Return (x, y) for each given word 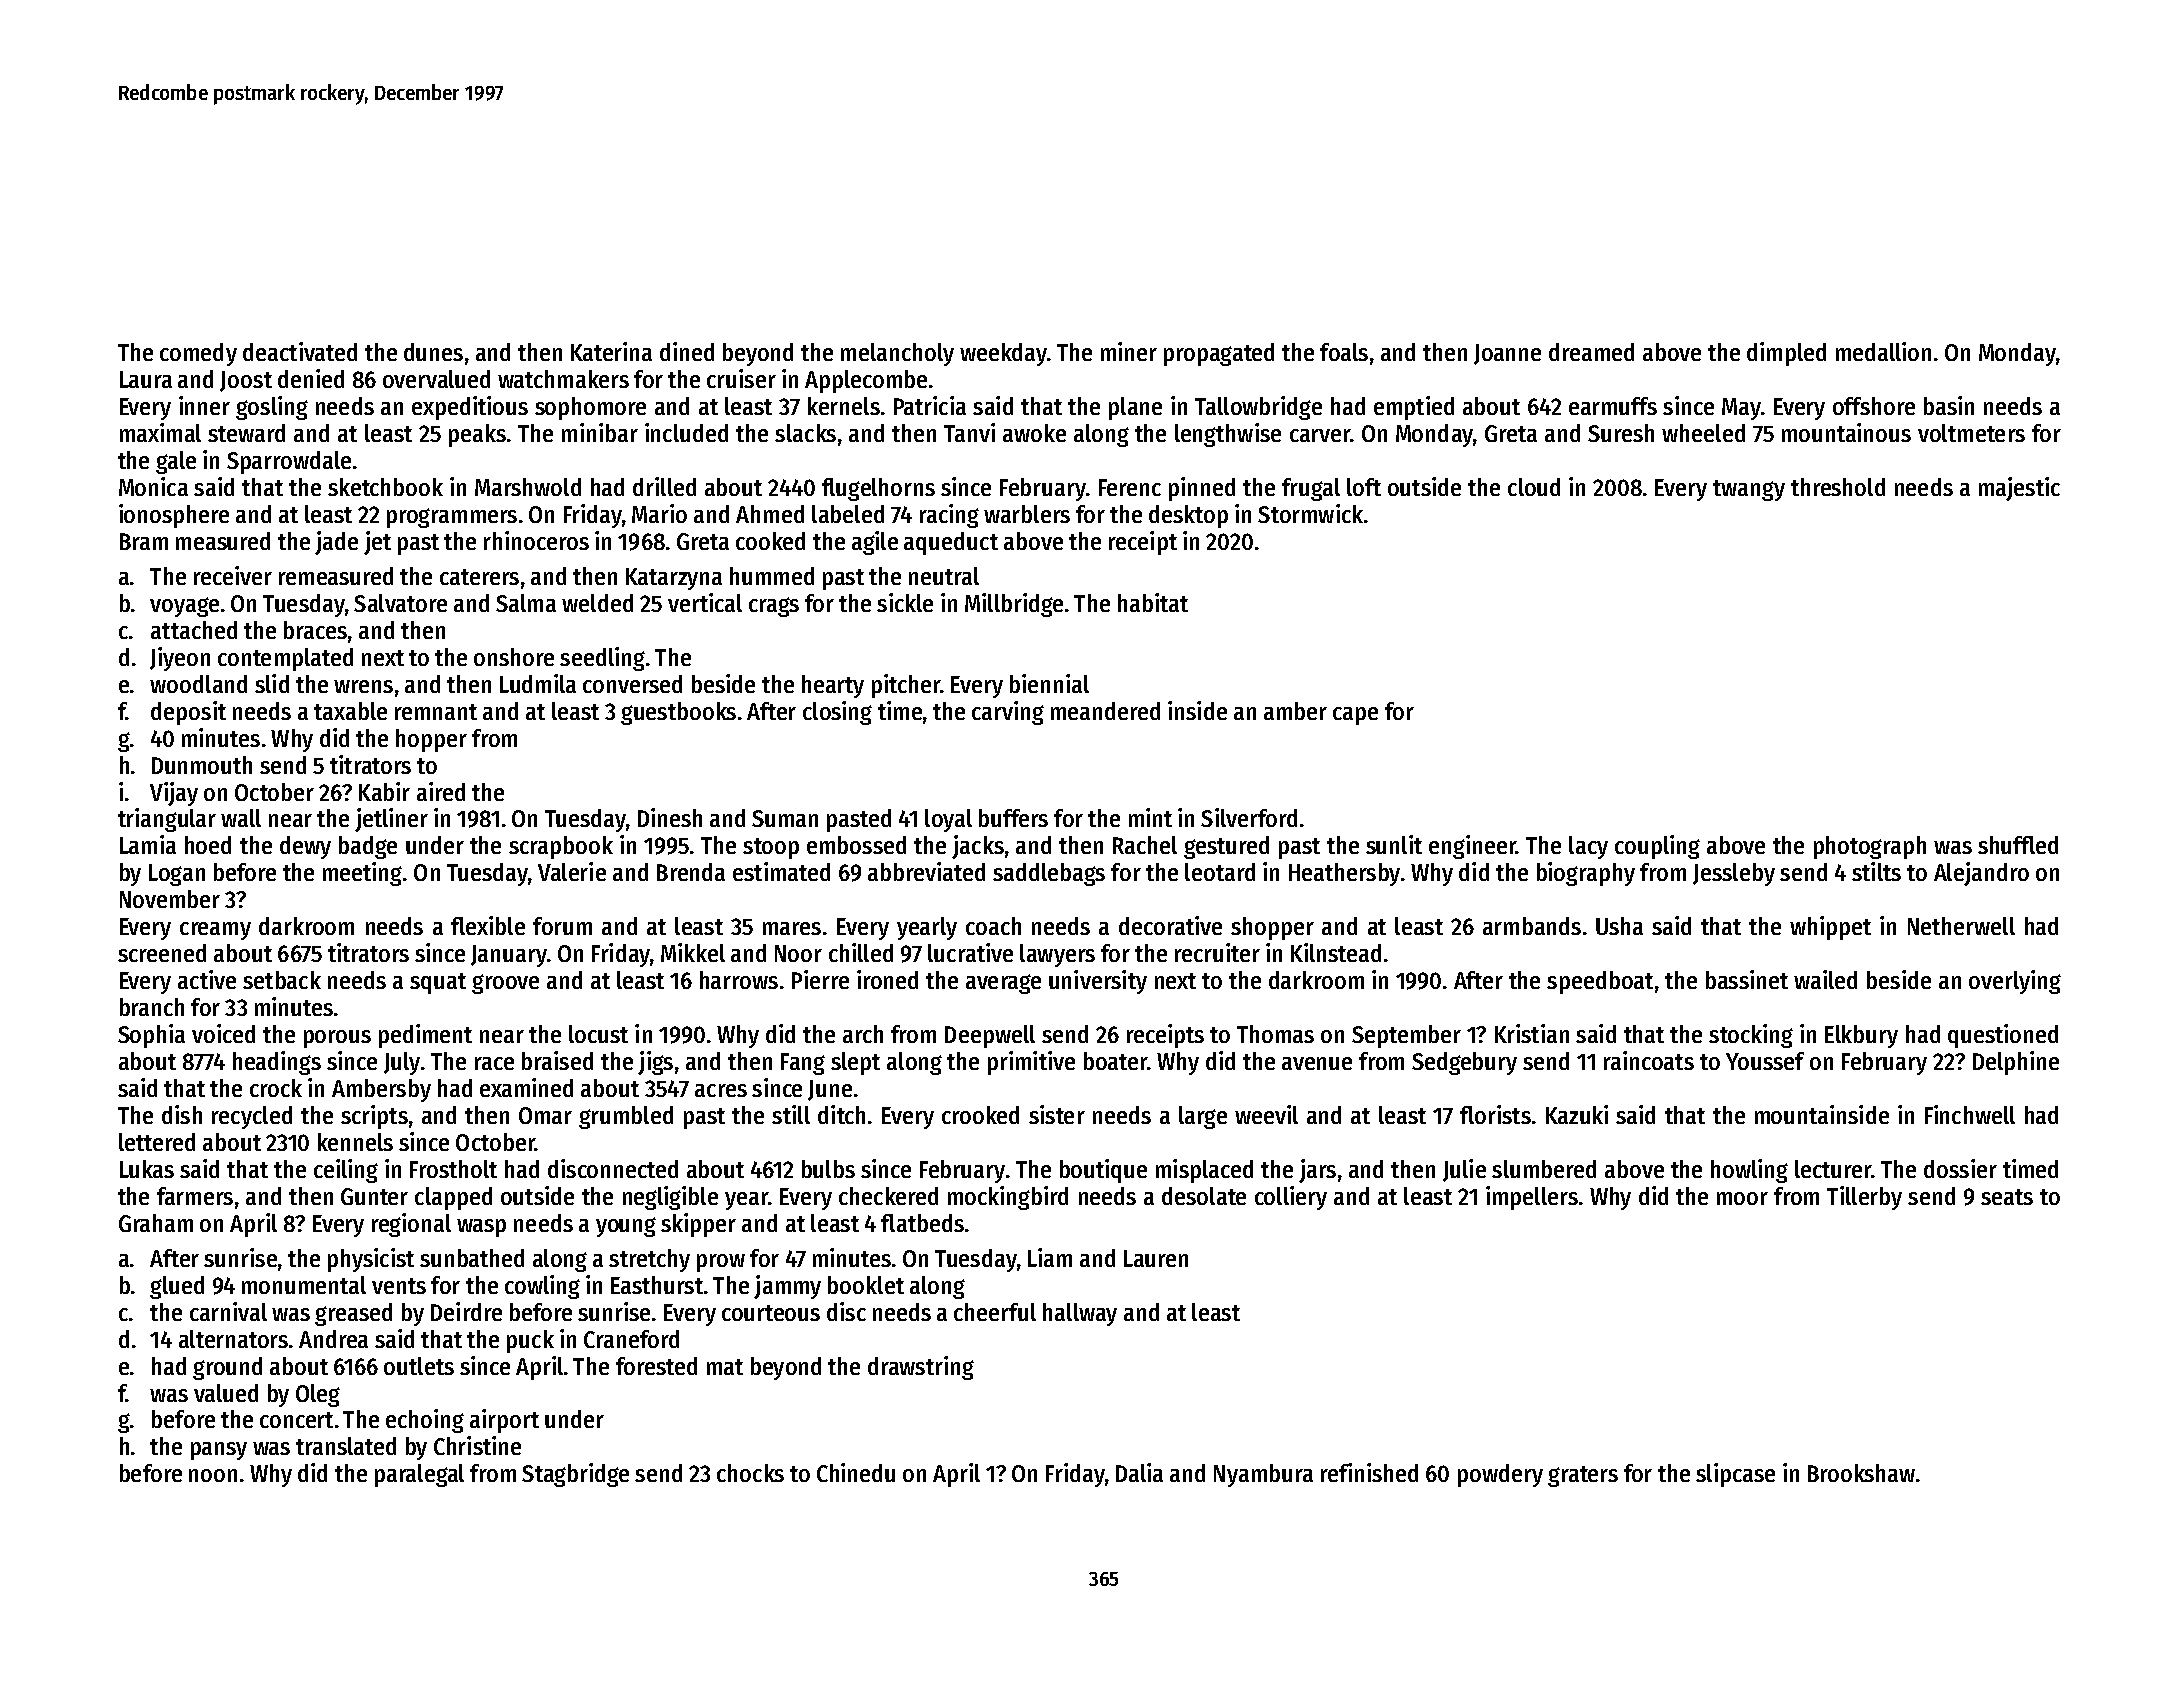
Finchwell (1970, 1114)
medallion (1883, 351)
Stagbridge (575, 1475)
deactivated (300, 351)
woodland (198, 684)
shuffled (2018, 845)
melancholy (897, 354)
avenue (1317, 1063)
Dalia (1139, 1472)
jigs (655, 1063)
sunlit (1394, 844)
